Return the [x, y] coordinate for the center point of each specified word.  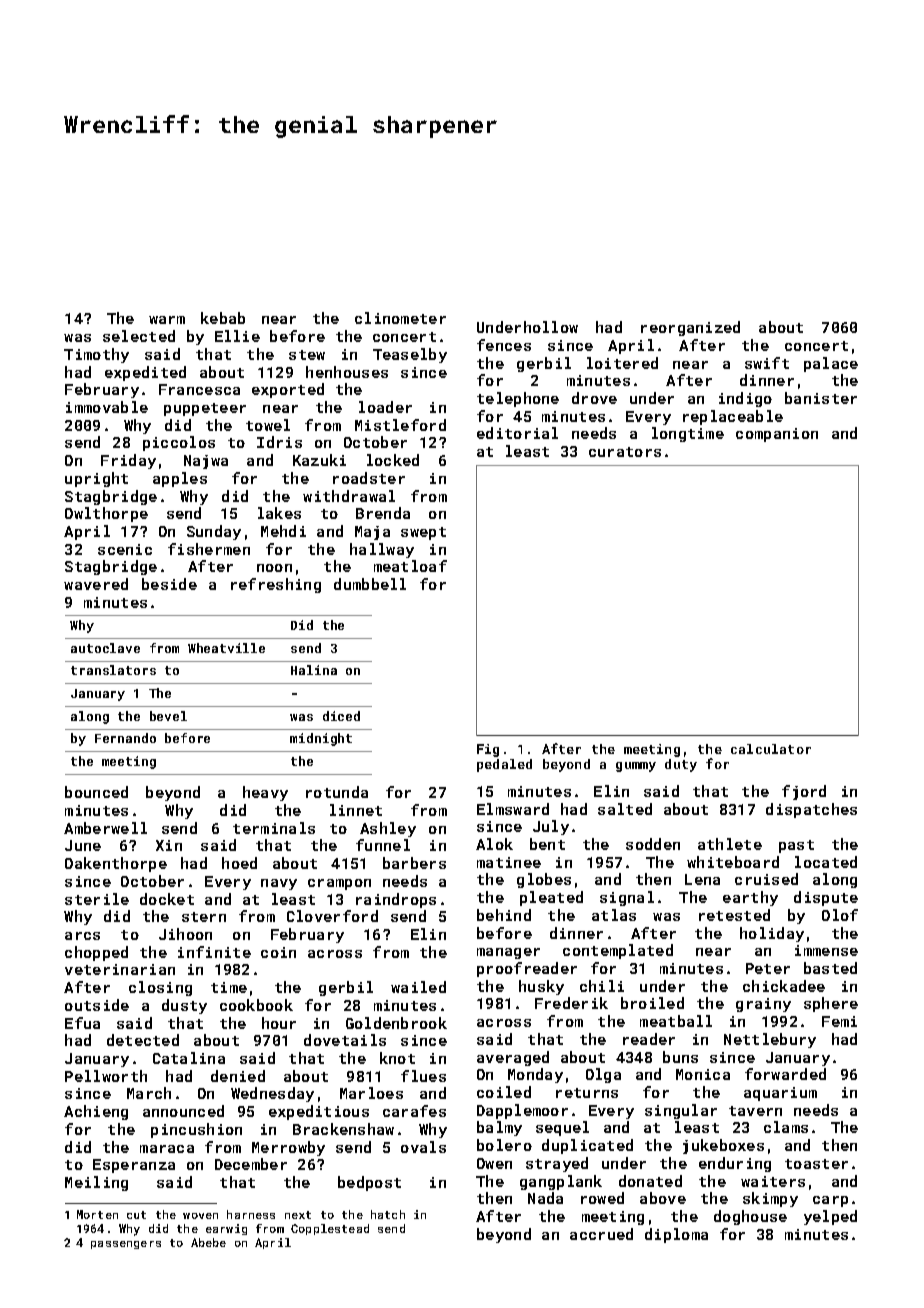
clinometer [400, 318]
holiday [772, 934]
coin [278, 952]
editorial [517, 433]
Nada [545, 1198]
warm [167, 320]
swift [767, 363]
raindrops [396, 900]
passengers [126, 1245]
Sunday [214, 532]
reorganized [690, 328]
